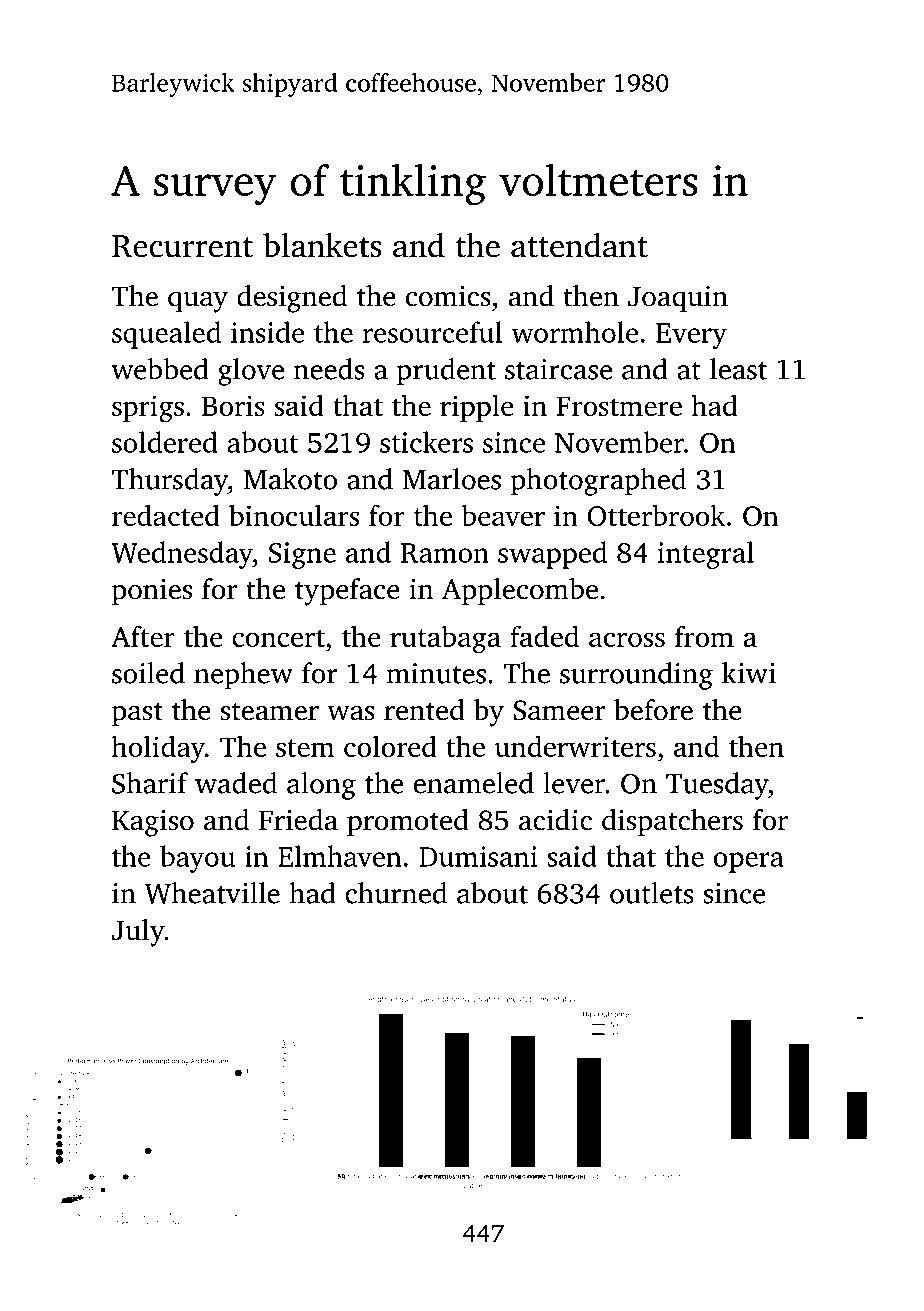 The width and height of the screenshot is (924, 1311). What do you see at coordinates (290, 479) in the screenshot?
I see `Makoto` at bounding box center [290, 479].
